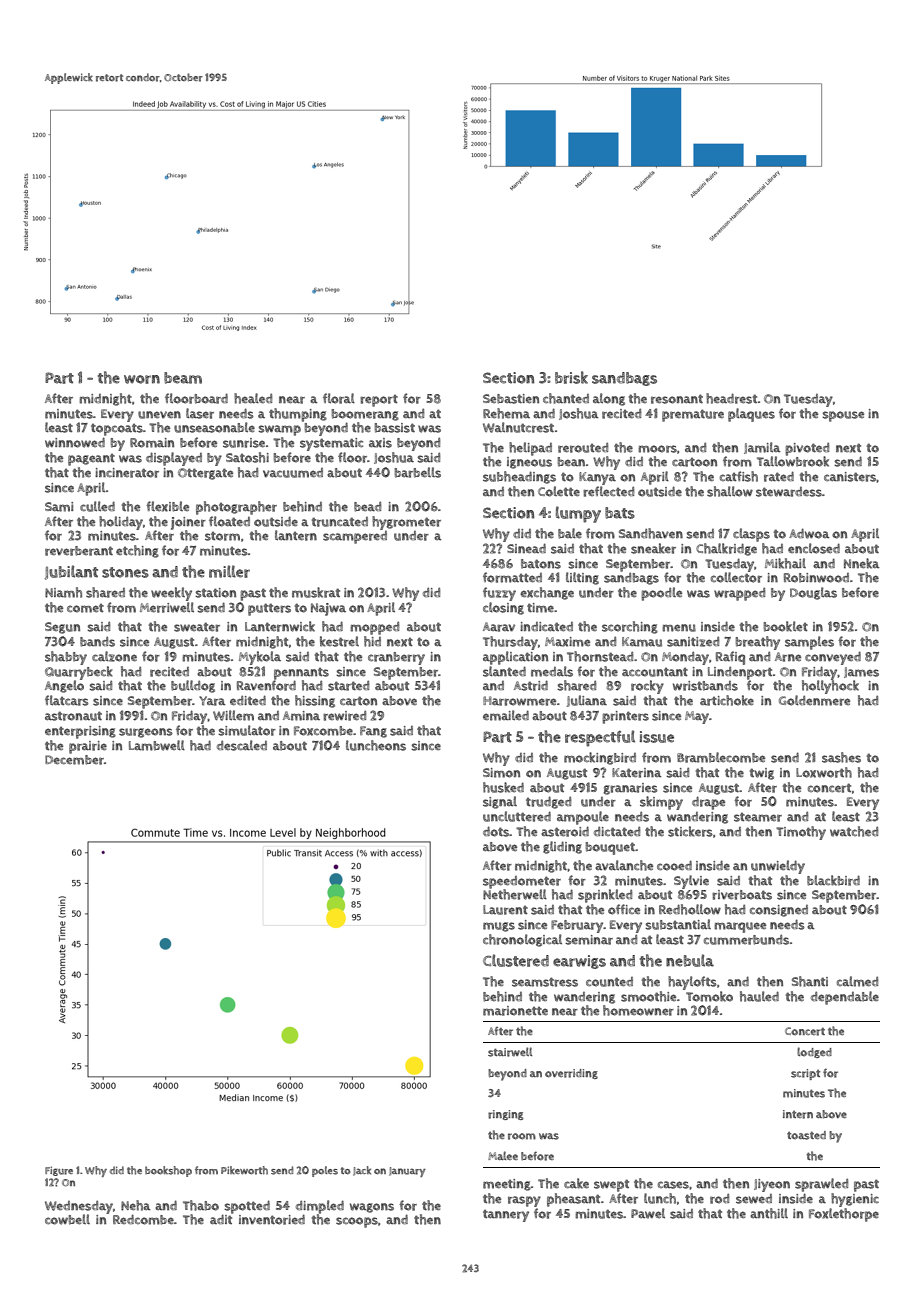 This image has width=924, height=1314. What do you see at coordinates (242, 745) in the image?
I see `descaled` at bounding box center [242, 745].
